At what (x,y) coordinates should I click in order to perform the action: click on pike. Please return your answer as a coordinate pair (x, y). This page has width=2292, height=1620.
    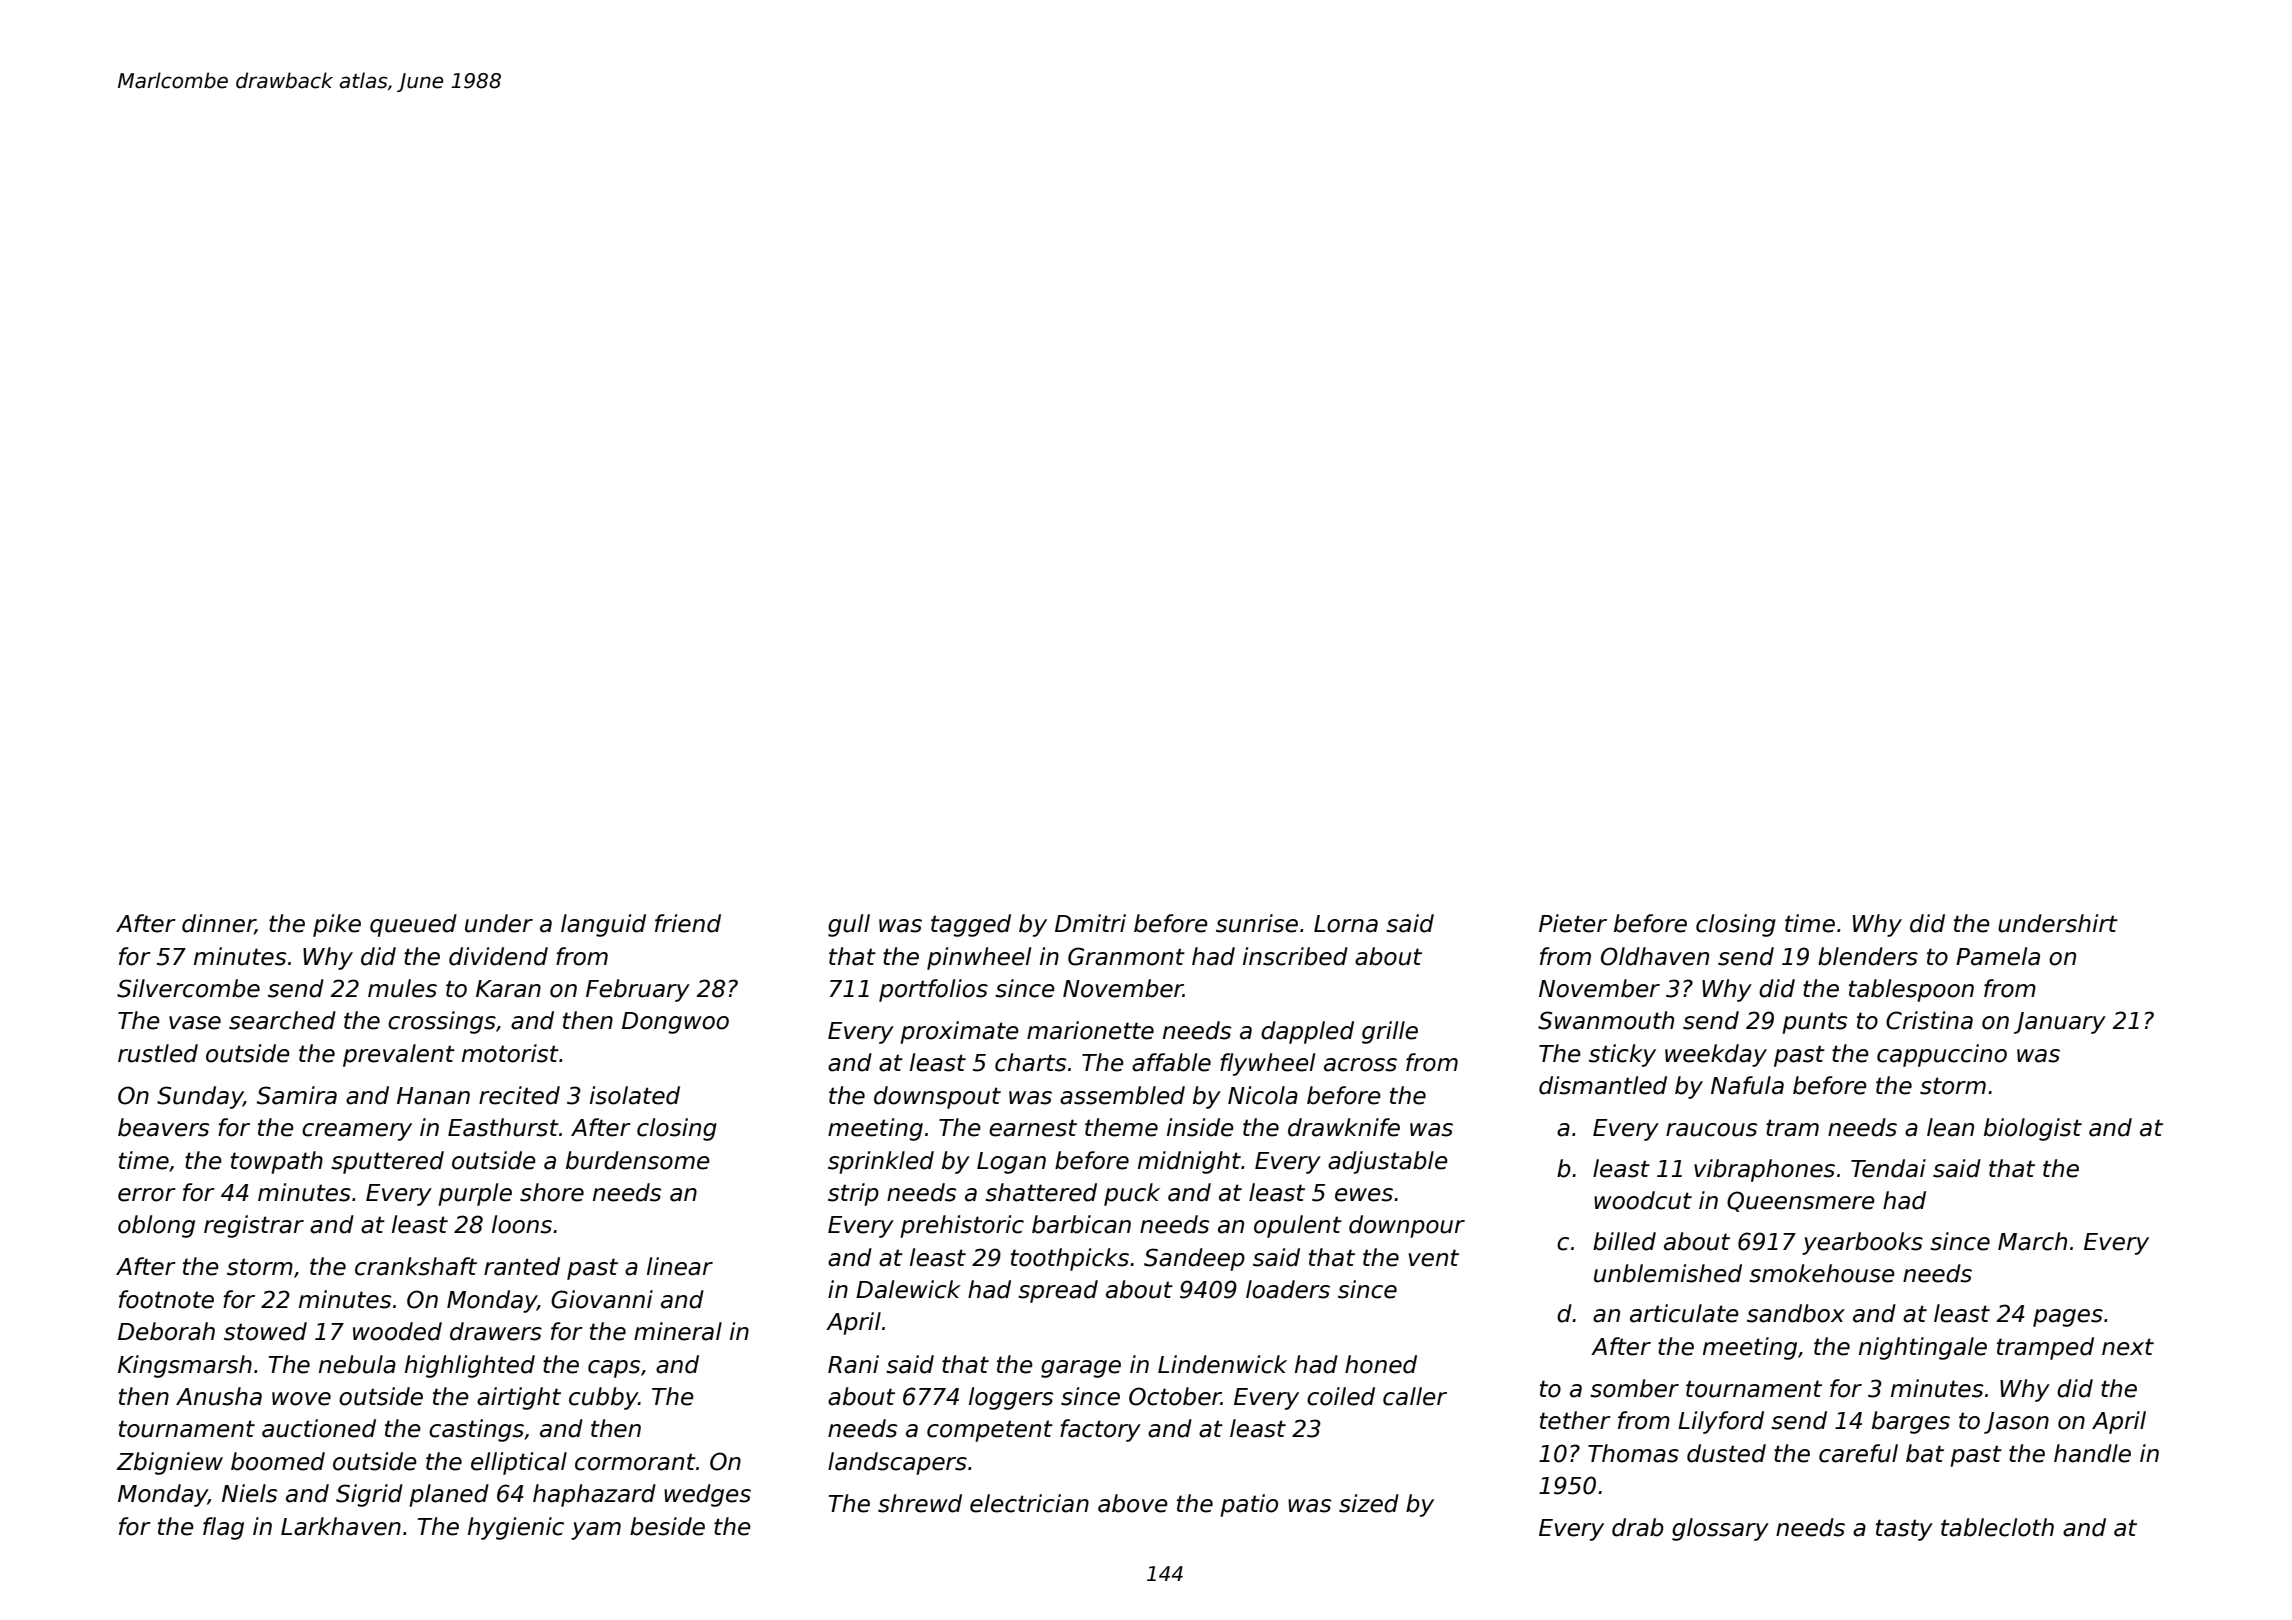
    Looking at the image, I should click on (337, 925).
